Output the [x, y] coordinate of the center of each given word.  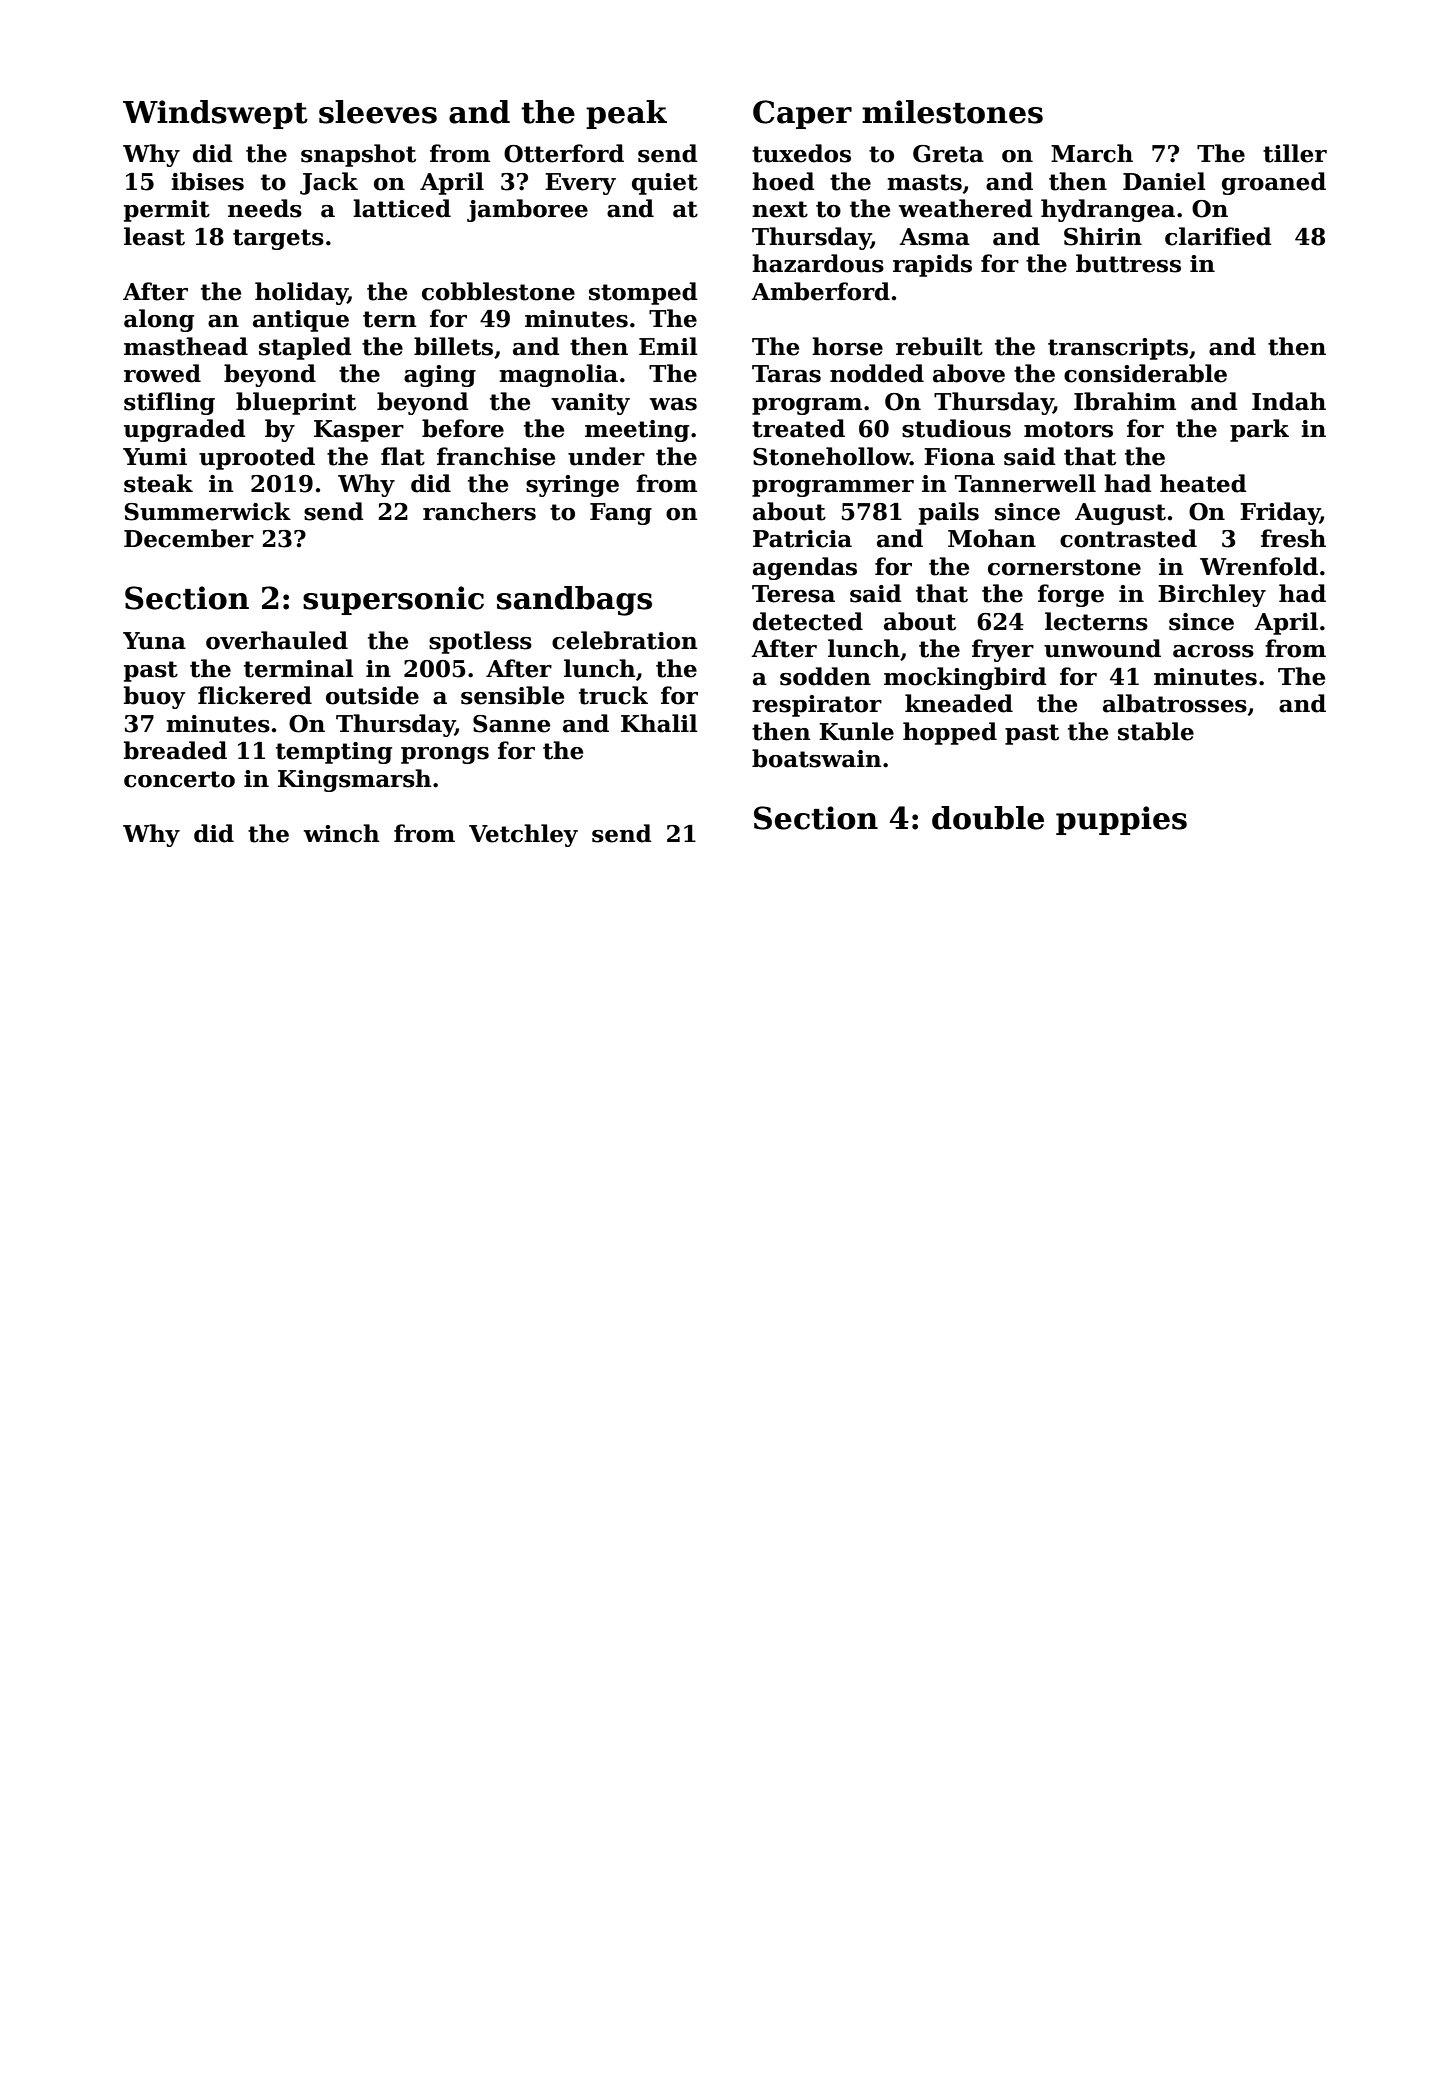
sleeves [378, 112]
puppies [1121, 820]
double [988, 818]
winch [341, 833]
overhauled [277, 640]
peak [626, 114]
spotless [480, 642]
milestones [952, 112]
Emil [668, 346]
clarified [1218, 236]
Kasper [359, 431]
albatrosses [1175, 703]
